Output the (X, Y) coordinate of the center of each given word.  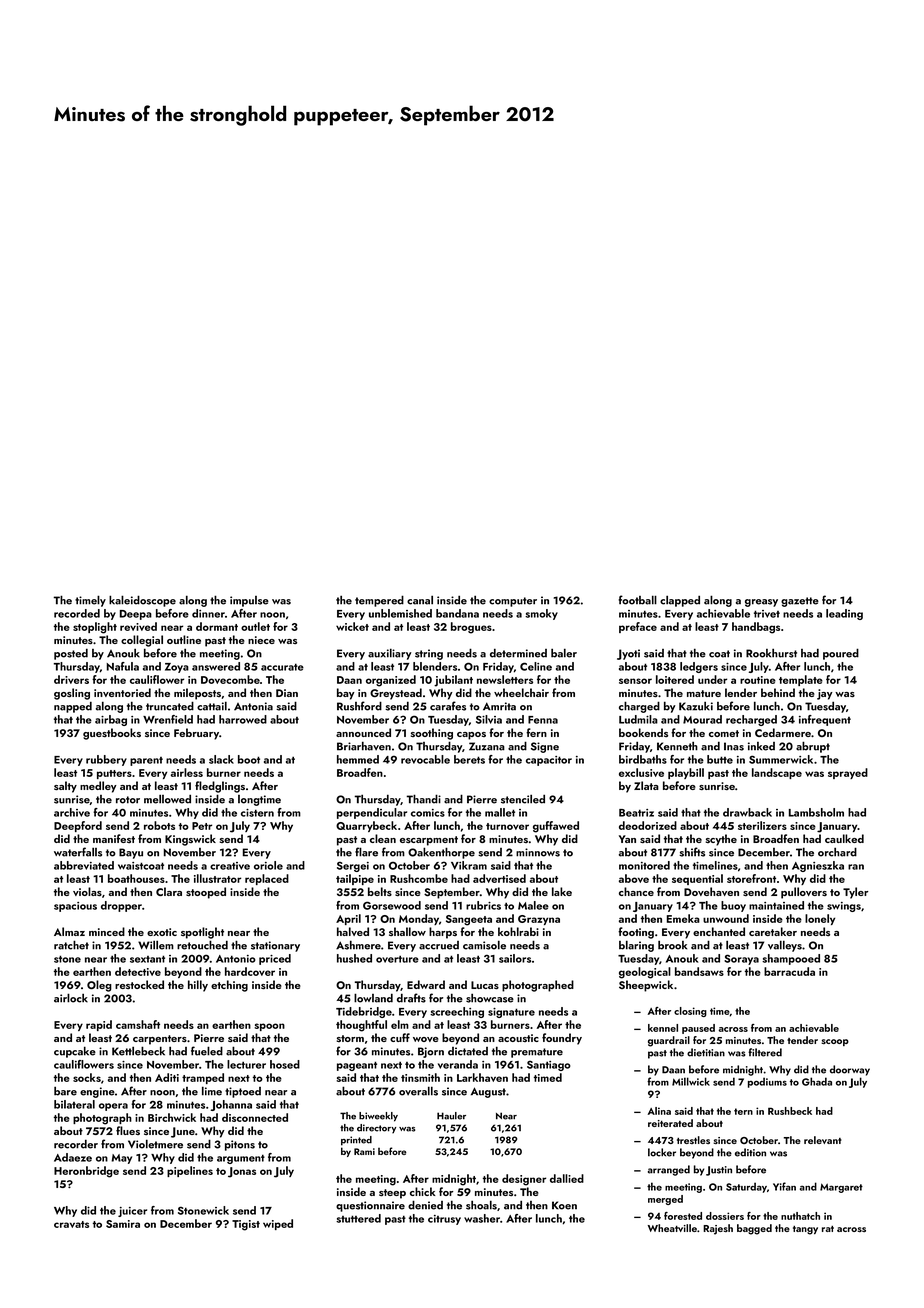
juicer (132, 1212)
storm (350, 1038)
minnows (538, 852)
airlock (71, 998)
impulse (249, 601)
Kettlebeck (138, 1051)
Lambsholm (816, 812)
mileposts (197, 694)
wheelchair (521, 692)
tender (802, 1040)
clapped (680, 601)
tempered (379, 601)
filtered (765, 1052)
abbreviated (84, 865)
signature (511, 1013)
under (712, 679)
